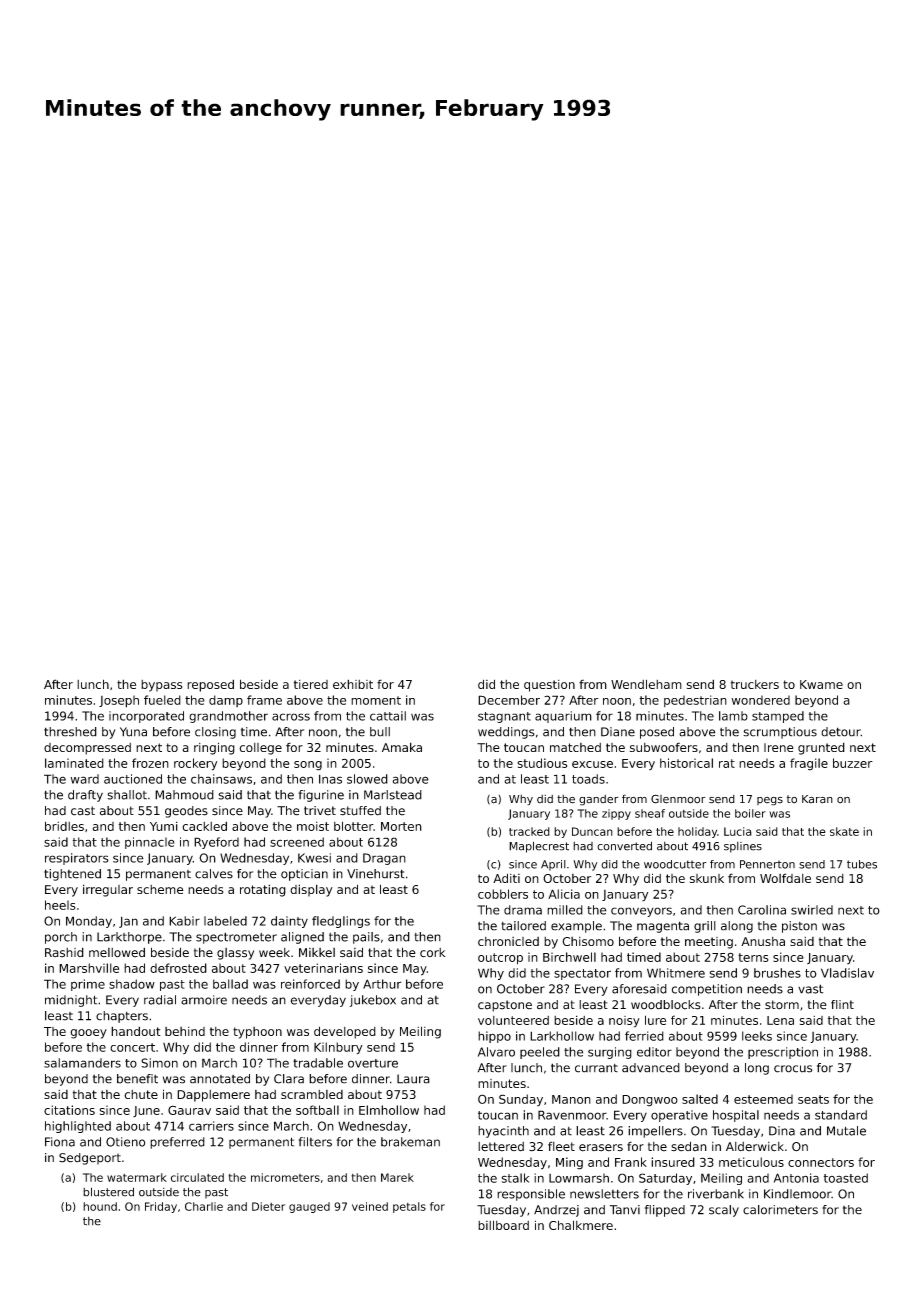 This screenshot has width=924, height=1308. Describe the element at coordinates (373, 1063) in the screenshot. I see `overture` at that location.
